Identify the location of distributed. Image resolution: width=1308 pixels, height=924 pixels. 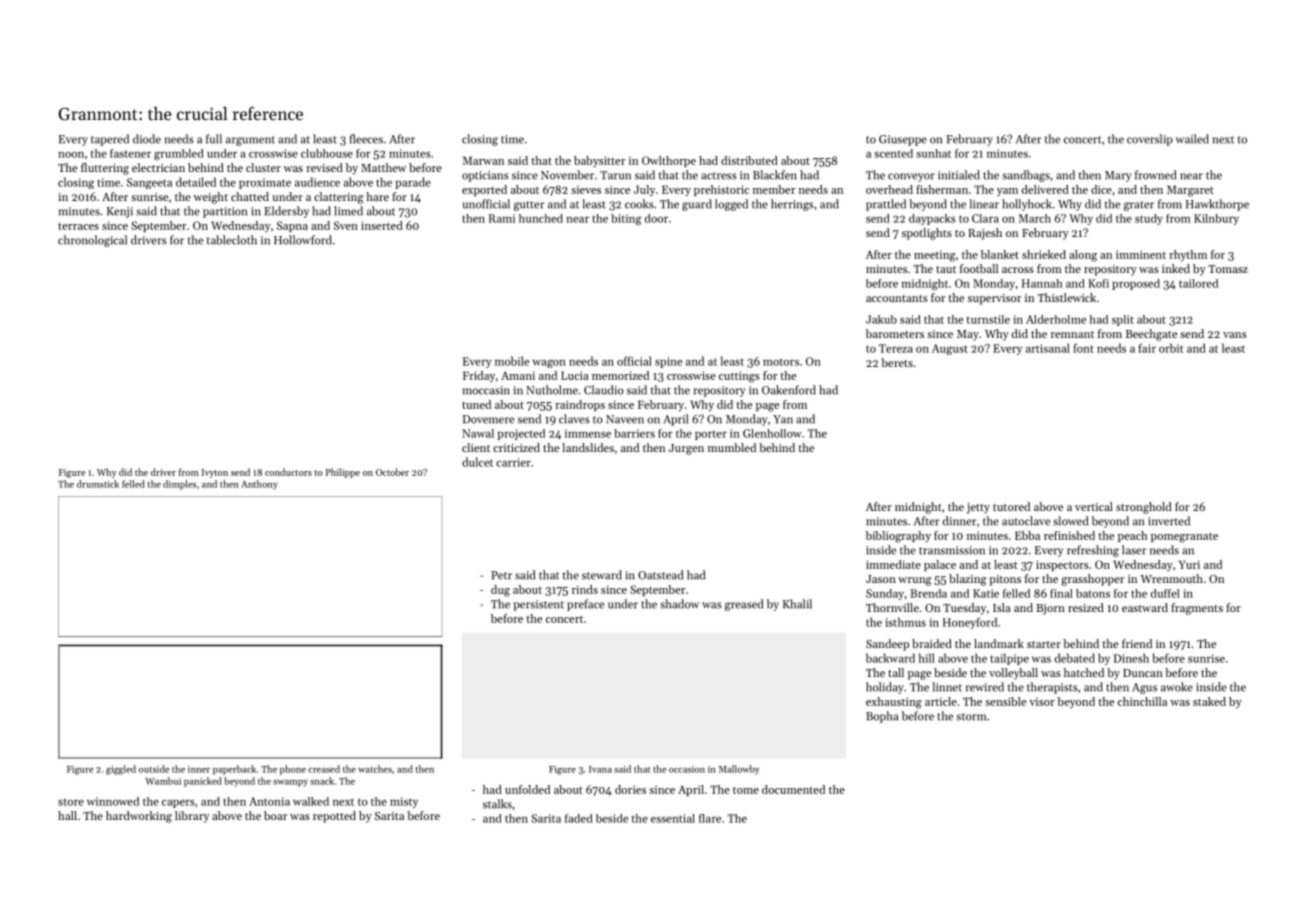
(749, 160).
